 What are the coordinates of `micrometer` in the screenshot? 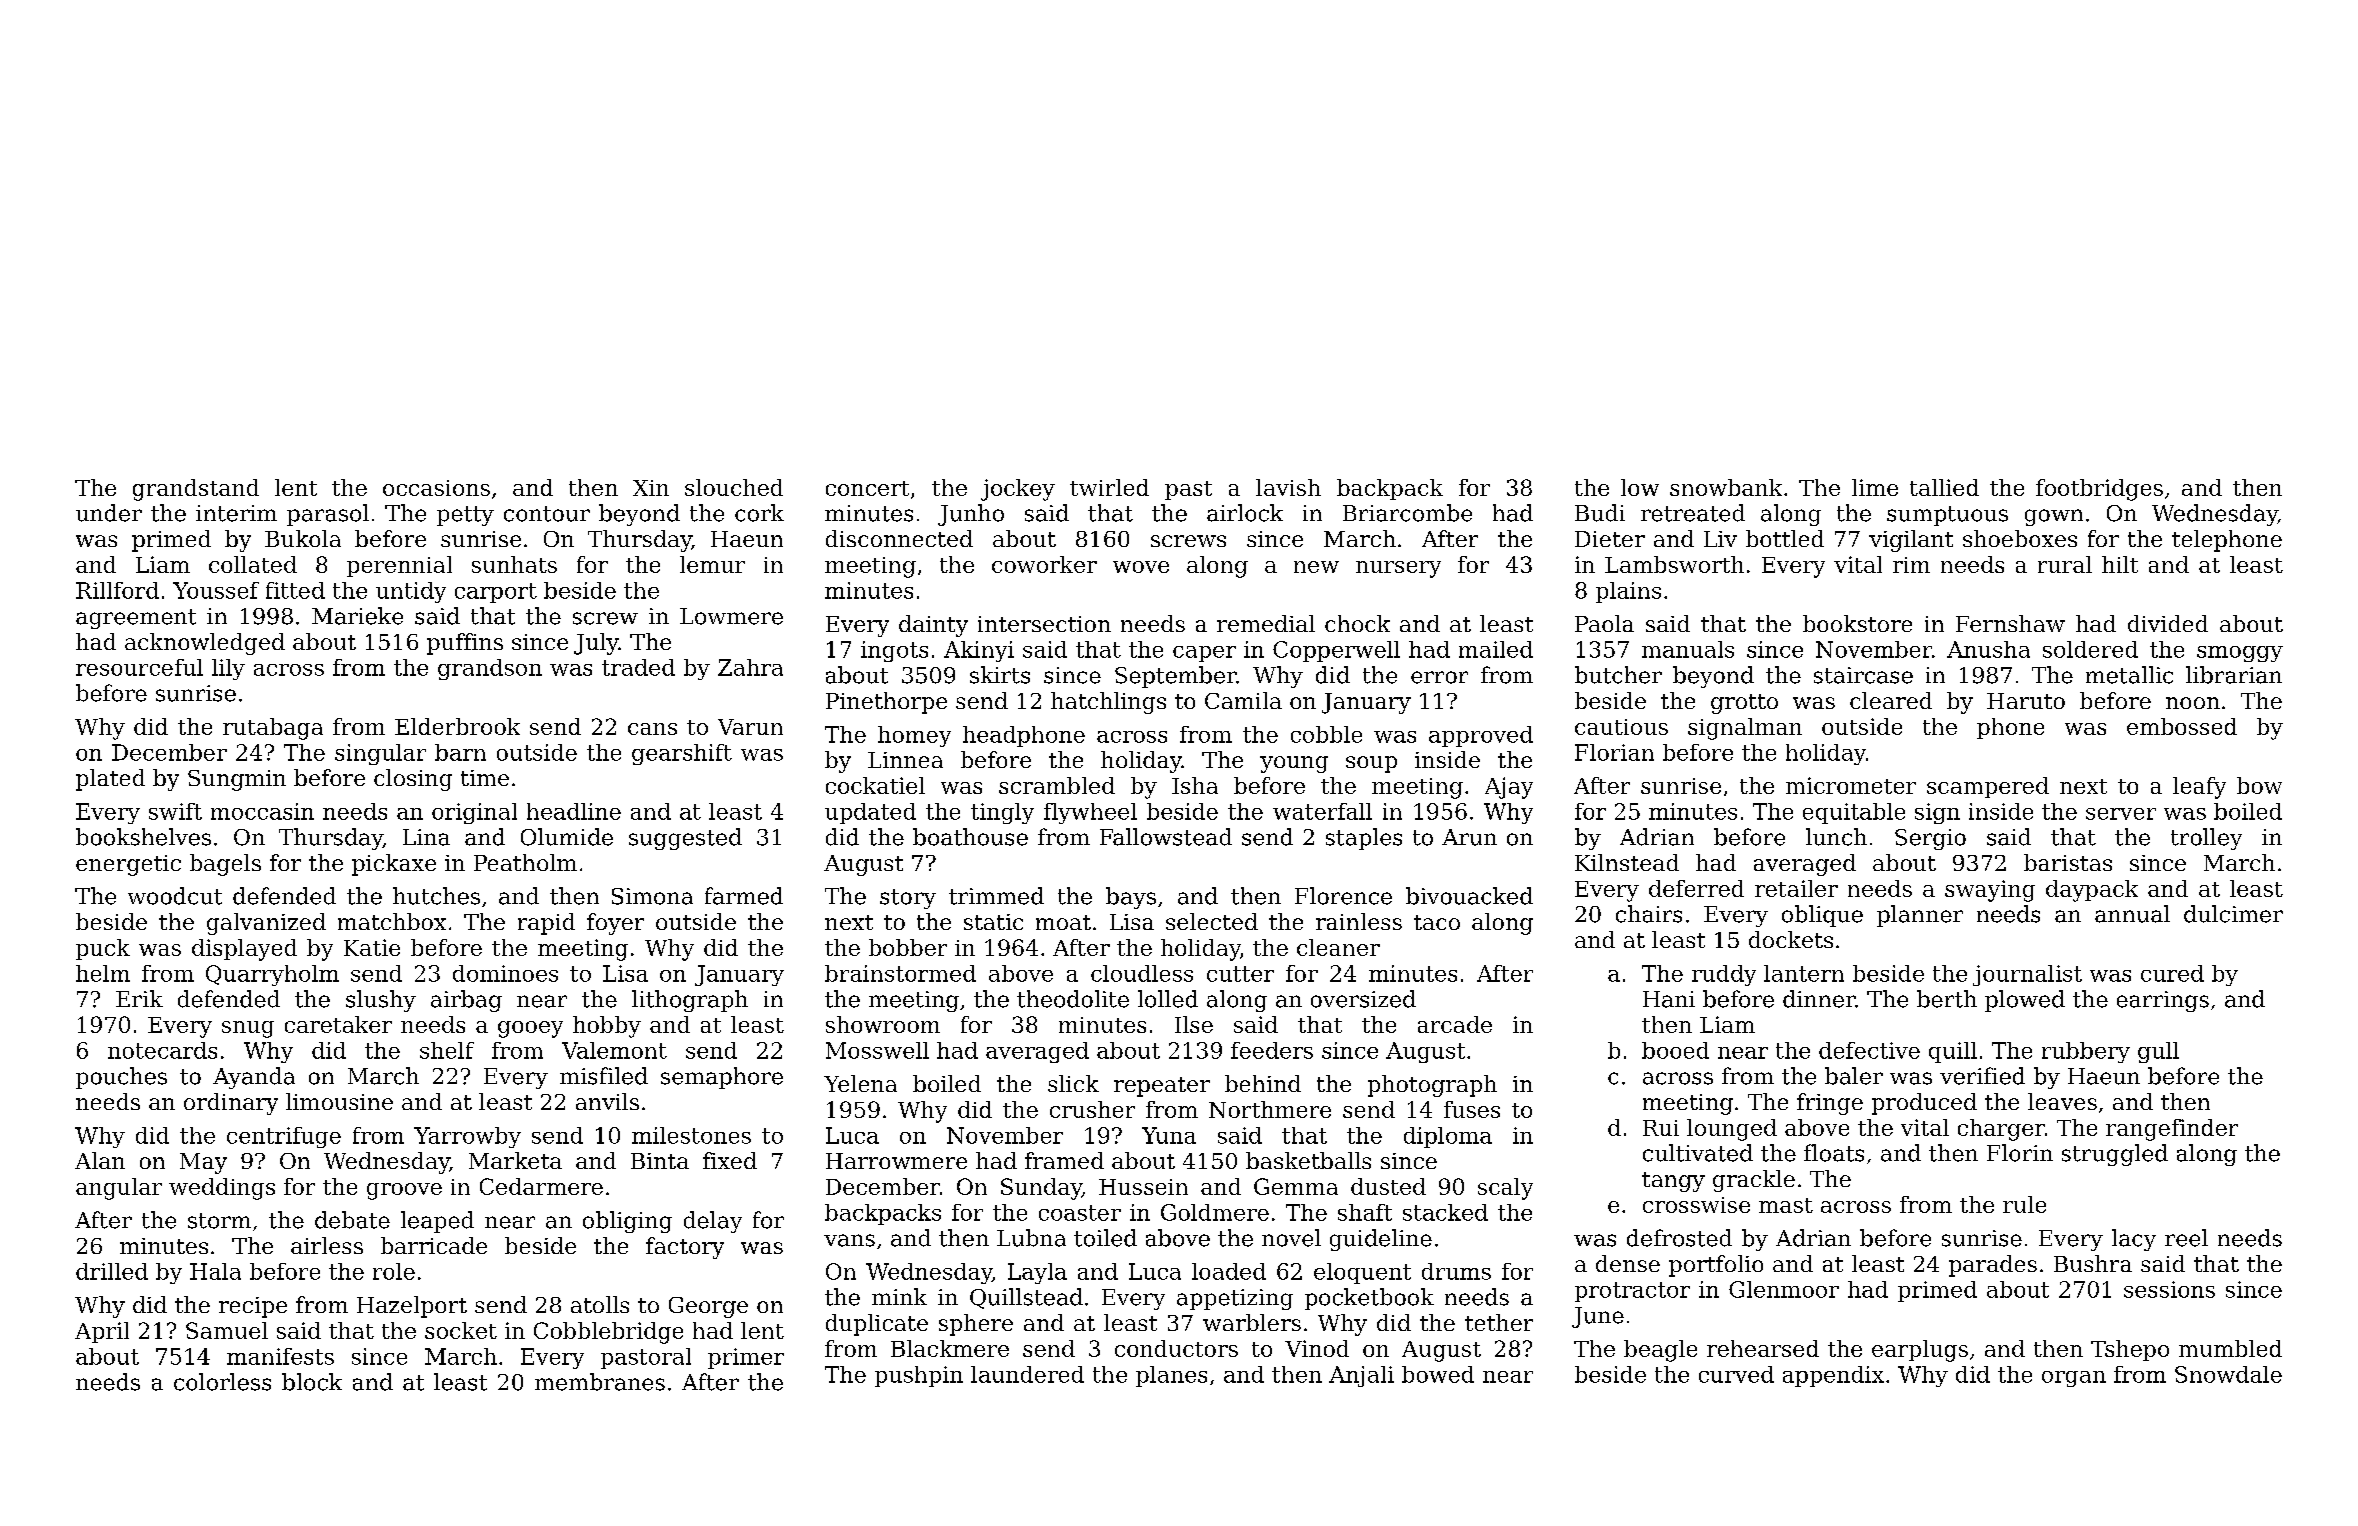 It's located at (1851, 785).
